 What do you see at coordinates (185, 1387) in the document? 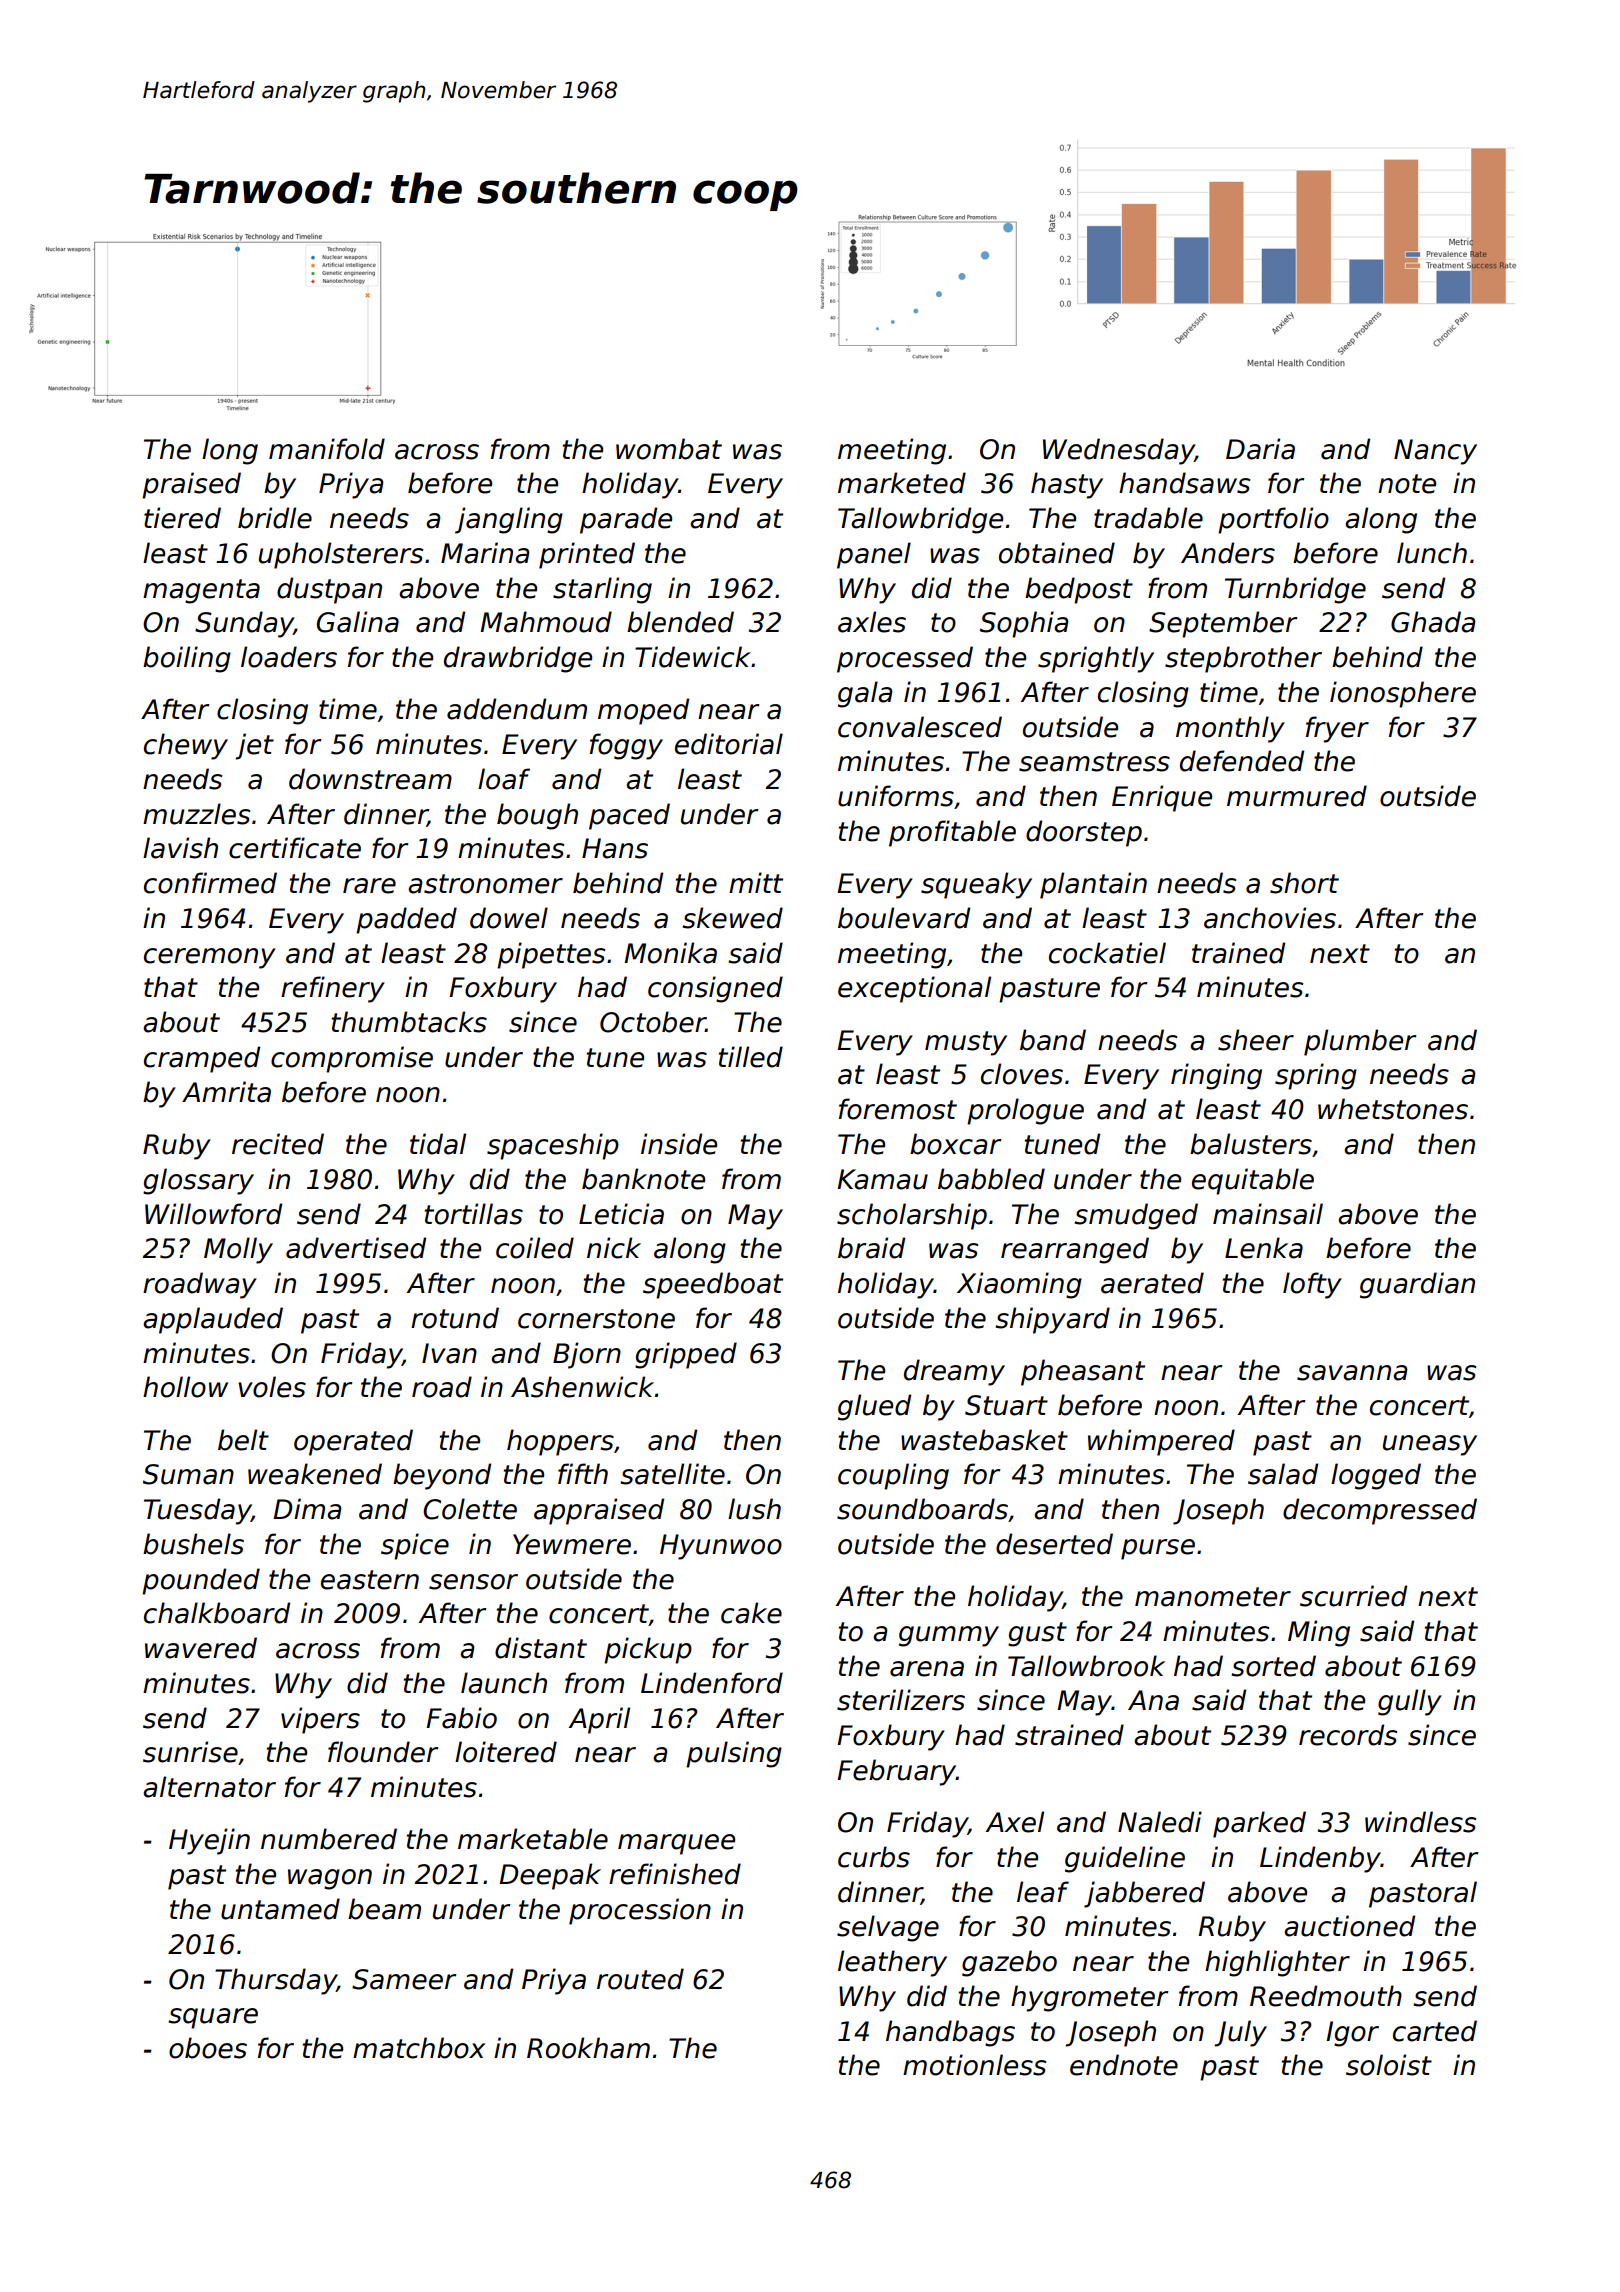
I see `hollow` at bounding box center [185, 1387].
